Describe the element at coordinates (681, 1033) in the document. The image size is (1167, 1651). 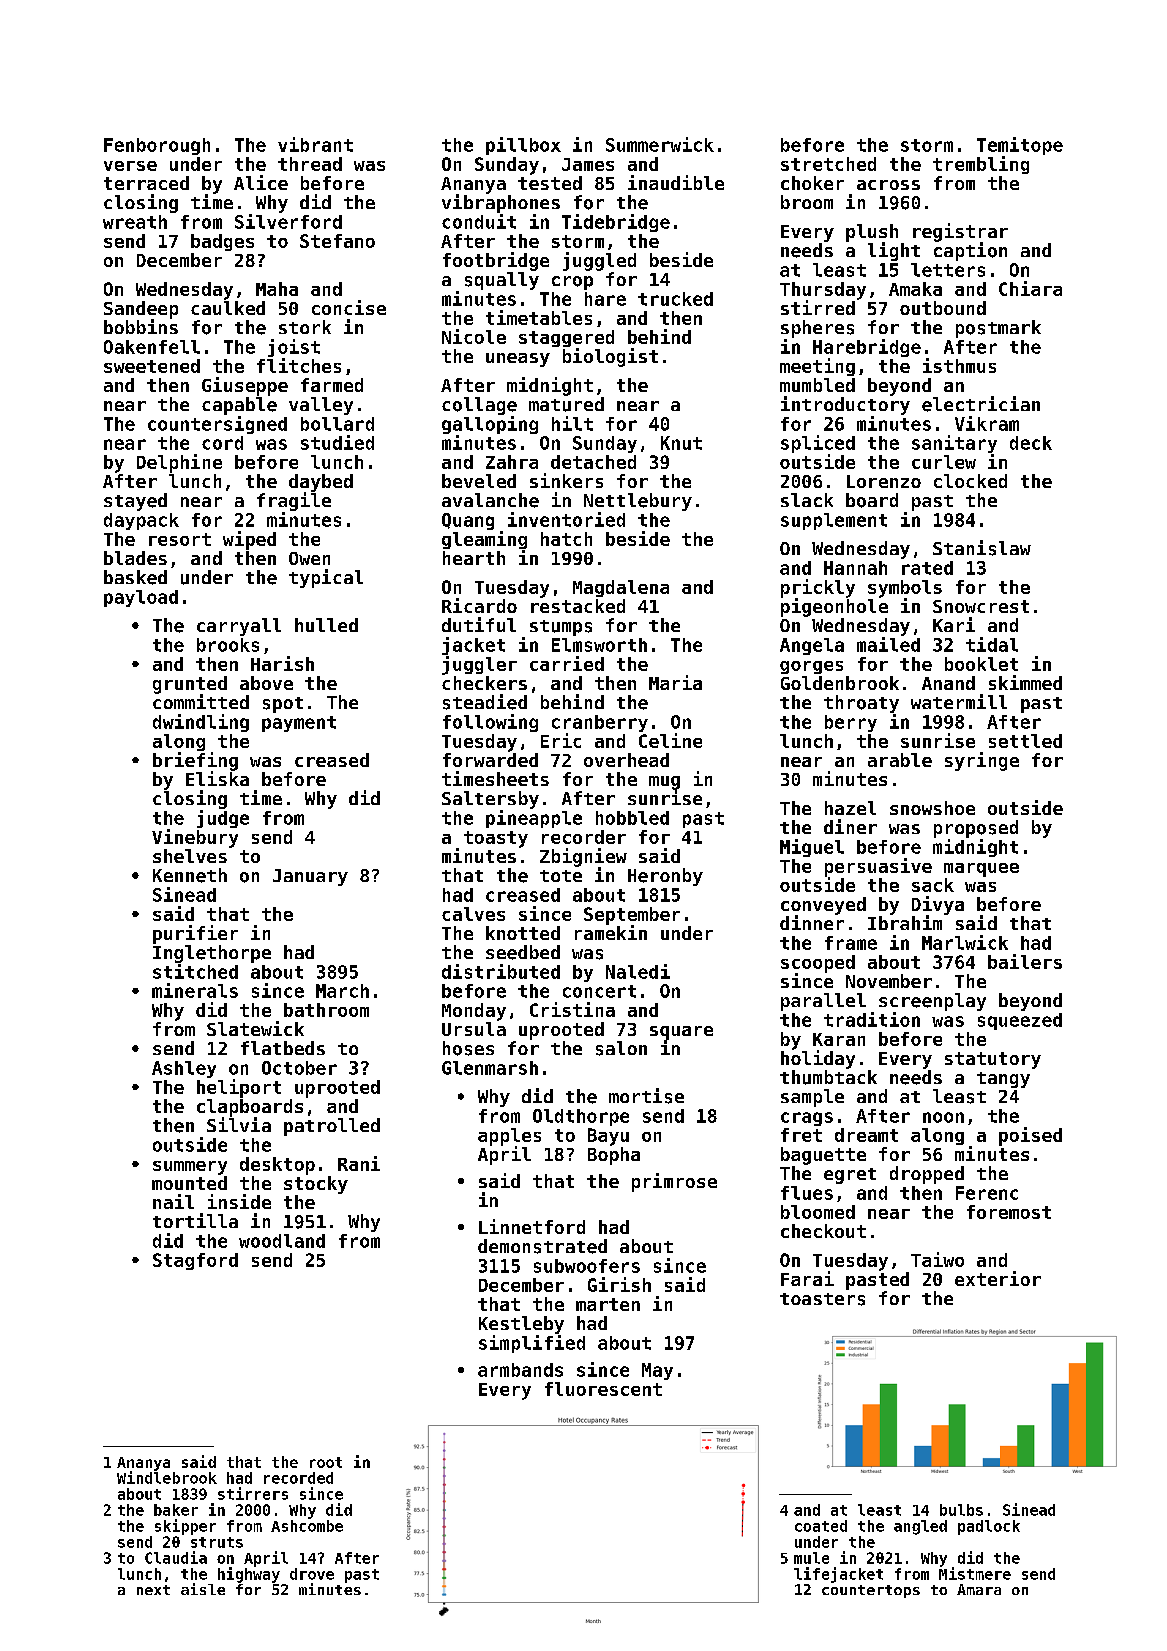
I see `square` at that location.
